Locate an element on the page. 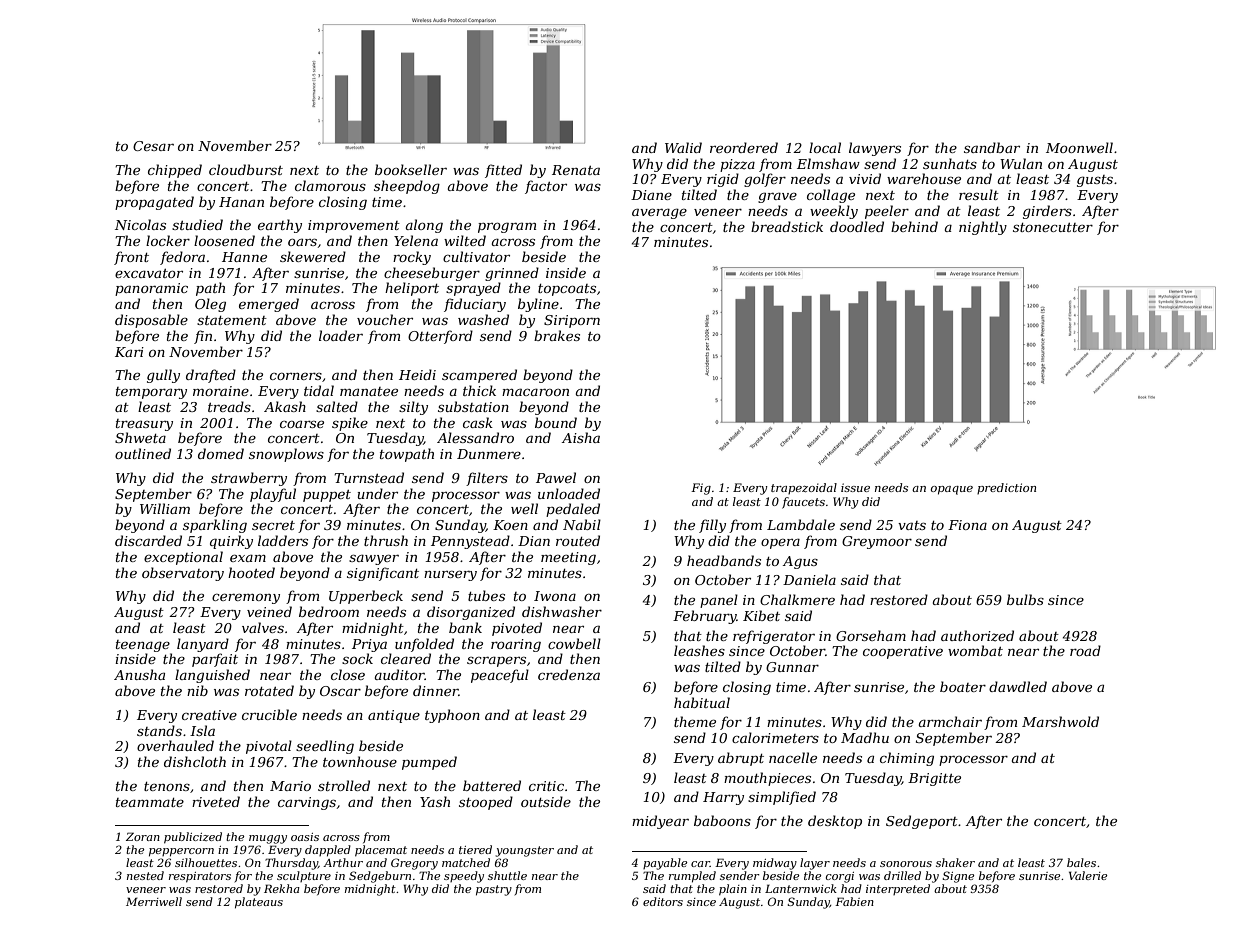  clamorous is located at coordinates (330, 185).
